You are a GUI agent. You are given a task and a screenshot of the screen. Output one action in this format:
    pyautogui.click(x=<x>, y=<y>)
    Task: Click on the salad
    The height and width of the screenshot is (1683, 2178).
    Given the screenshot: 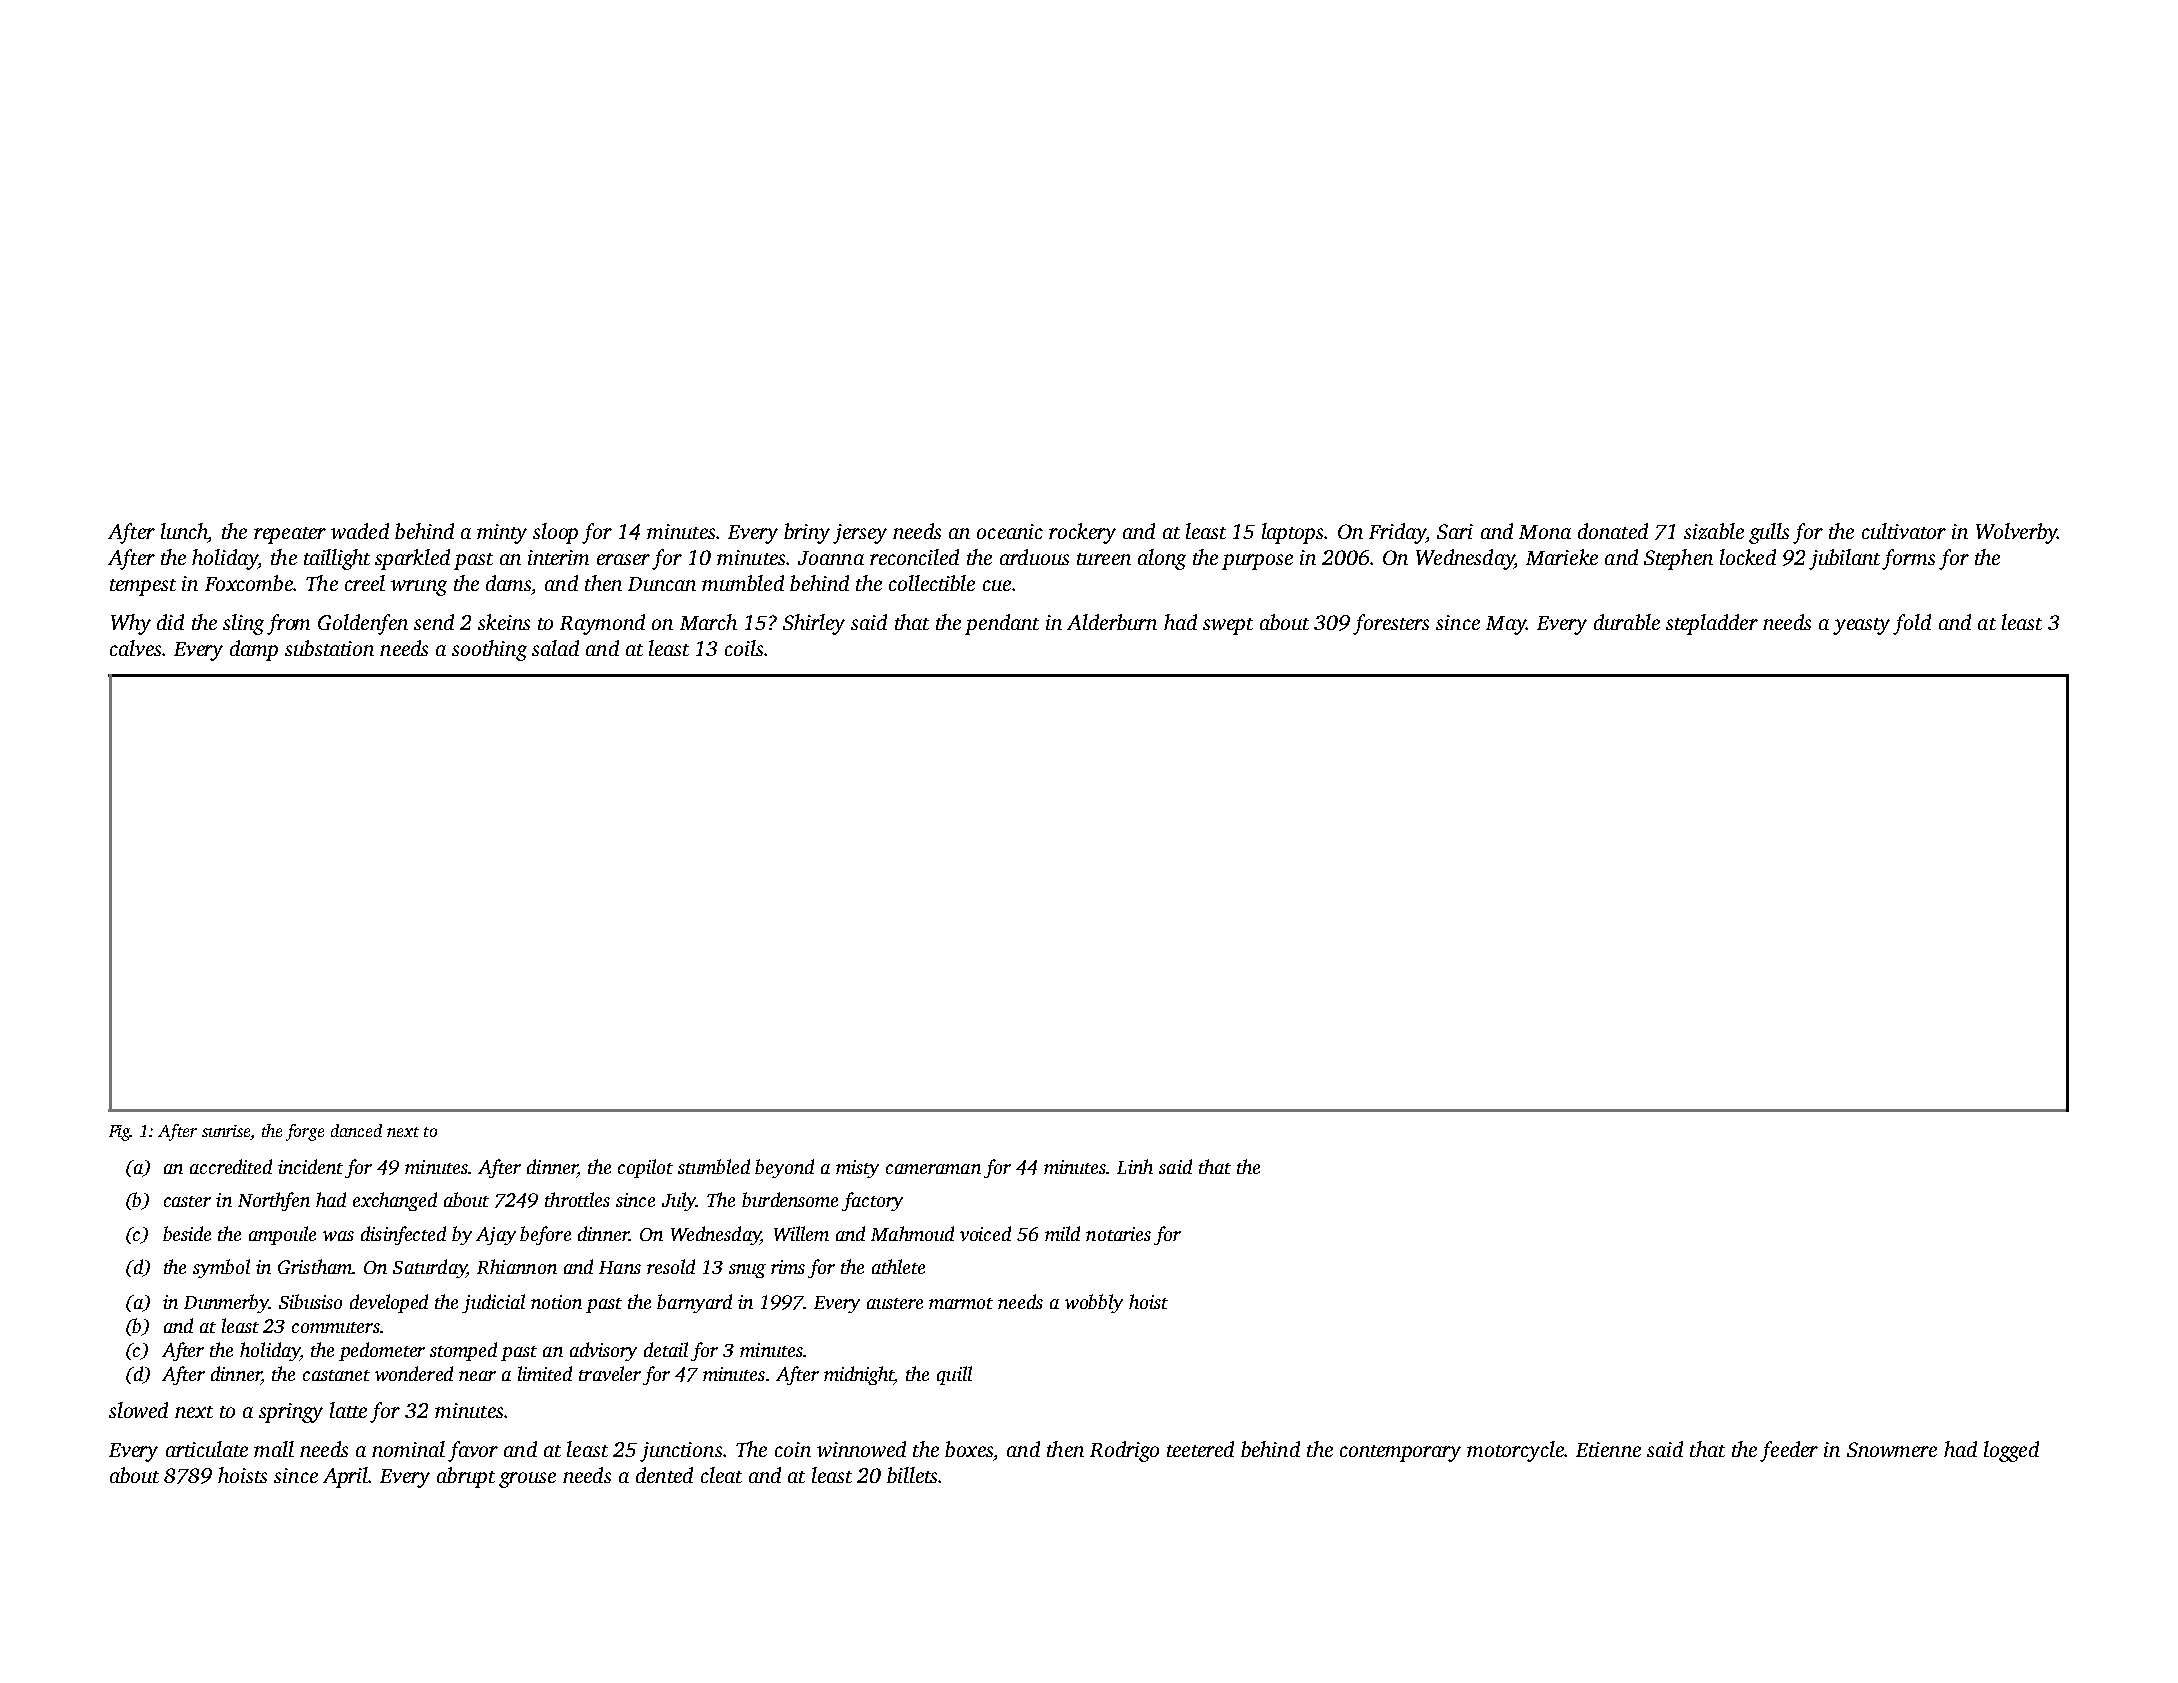 What is the action you would take?
    pyautogui.click(x=555, y=648)
